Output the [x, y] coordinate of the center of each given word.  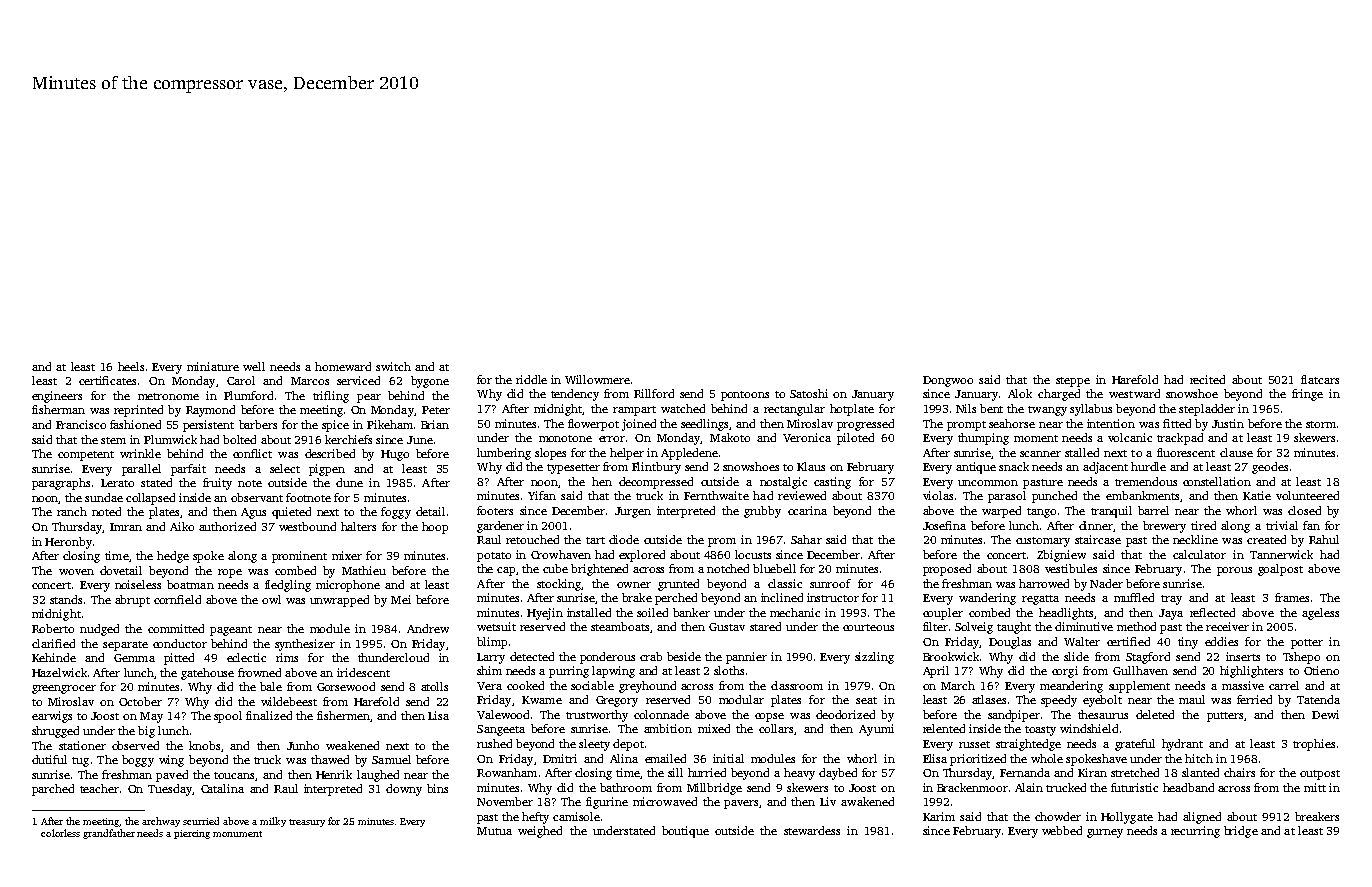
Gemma [134, 658]
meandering [1071, 687]
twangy [1047, 411]
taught [1014, 628]
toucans [234, 775]
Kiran [1092, 772]
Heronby [68, 543]
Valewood [503, 714]
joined [639, 425]
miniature [213, 366]
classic [785, 583]
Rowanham [507, 772]
